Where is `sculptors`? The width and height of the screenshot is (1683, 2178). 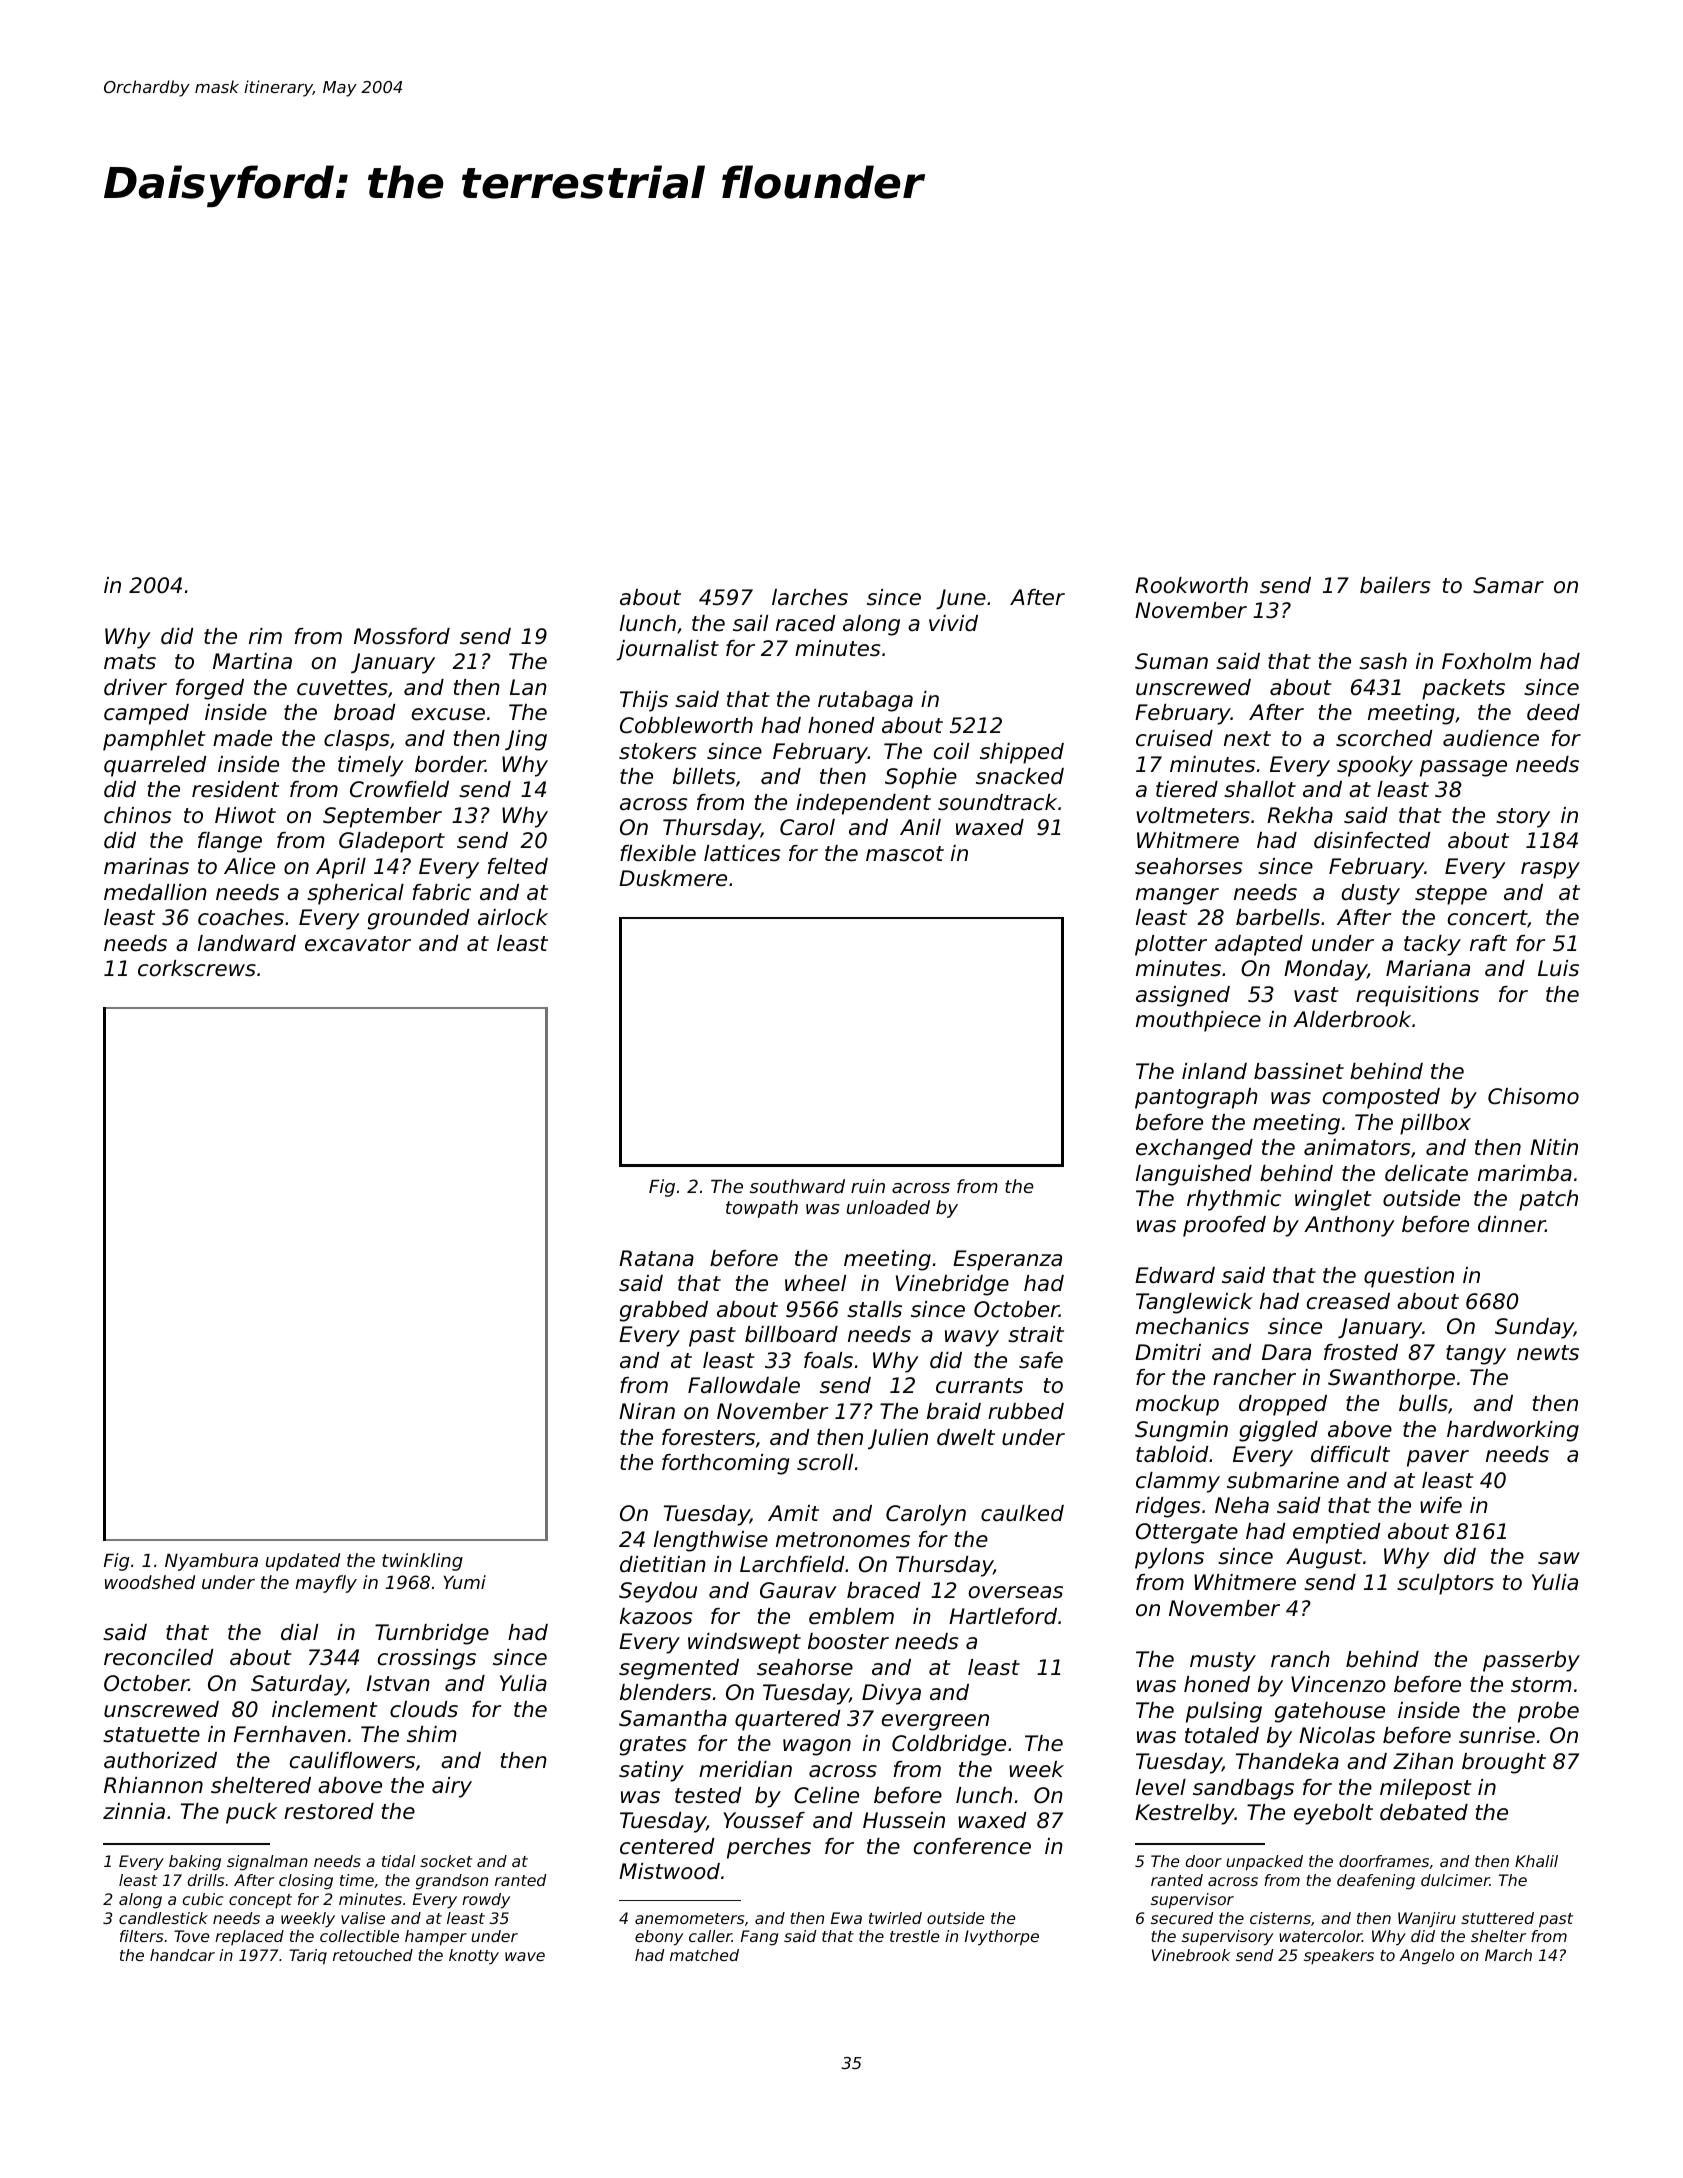 sculptors is located at coordinates (1445, 1584).
